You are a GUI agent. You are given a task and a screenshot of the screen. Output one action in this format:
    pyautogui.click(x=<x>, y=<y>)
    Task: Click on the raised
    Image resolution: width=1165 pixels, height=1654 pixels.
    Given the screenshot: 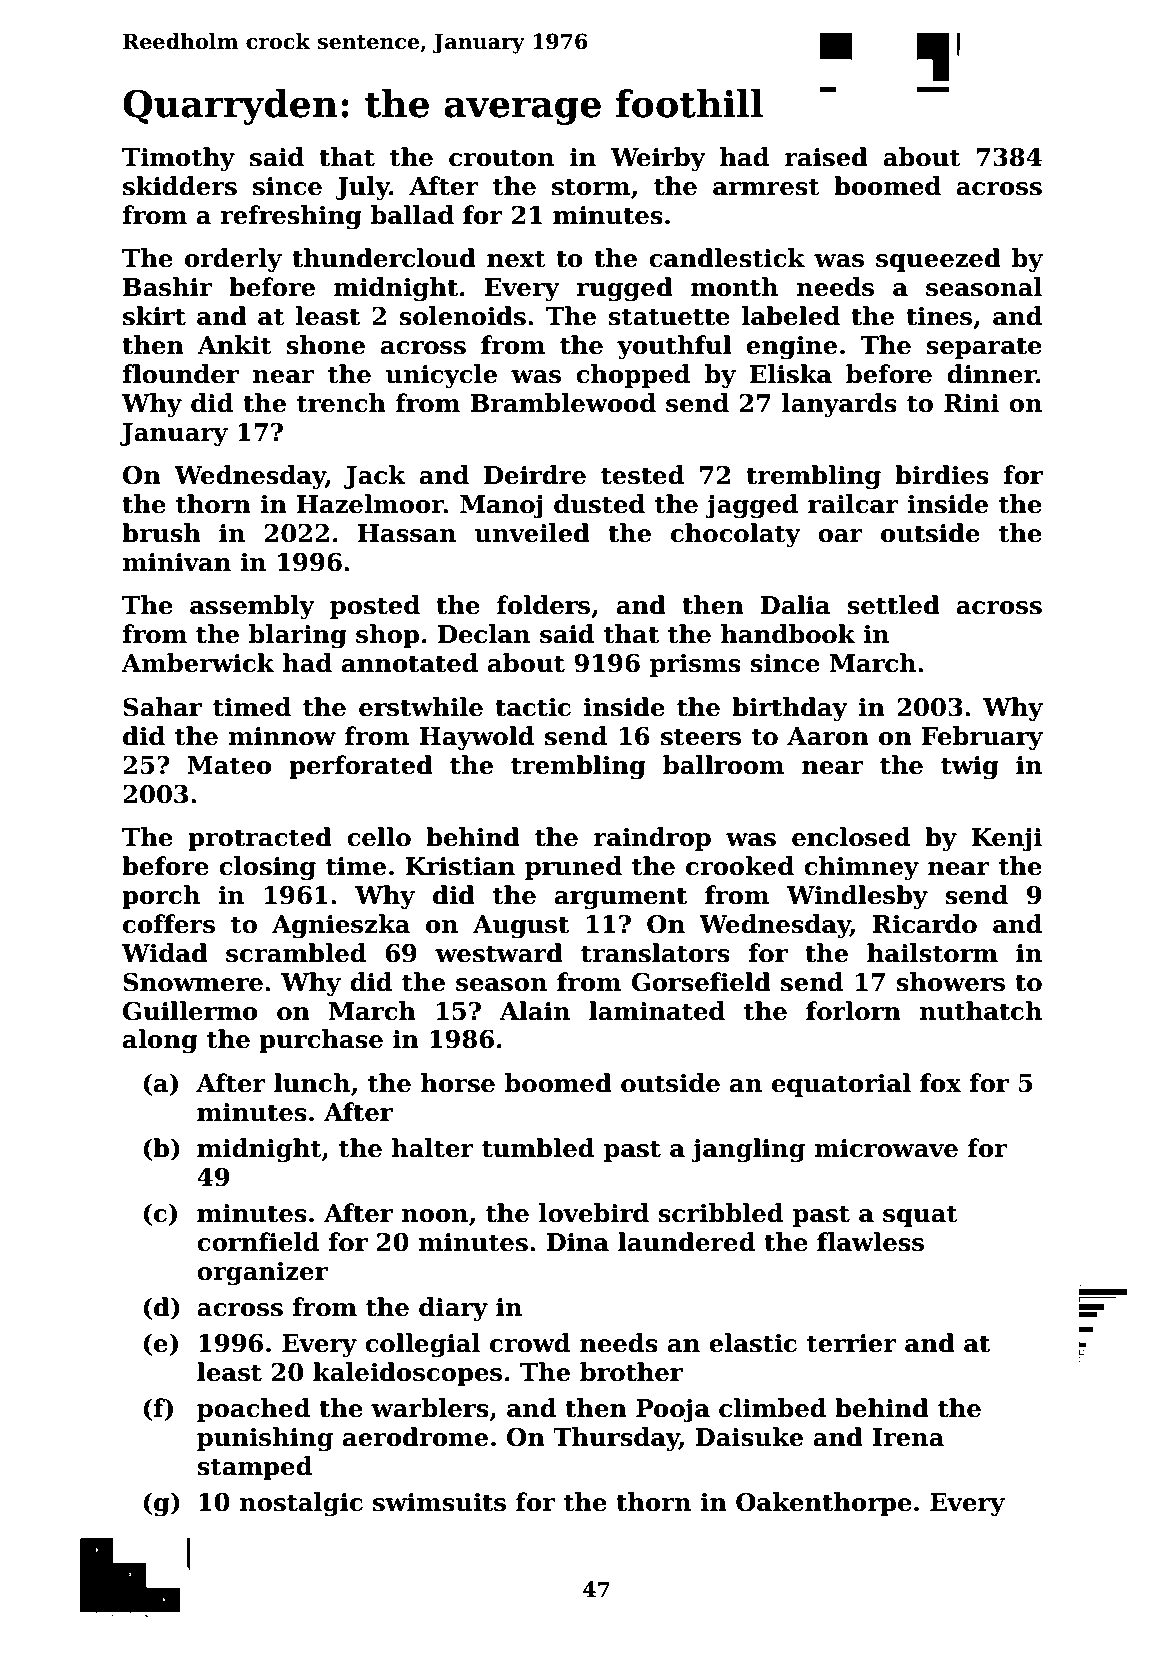 What is the action you would take?
    pyautogui.click(x=826, y=157)
